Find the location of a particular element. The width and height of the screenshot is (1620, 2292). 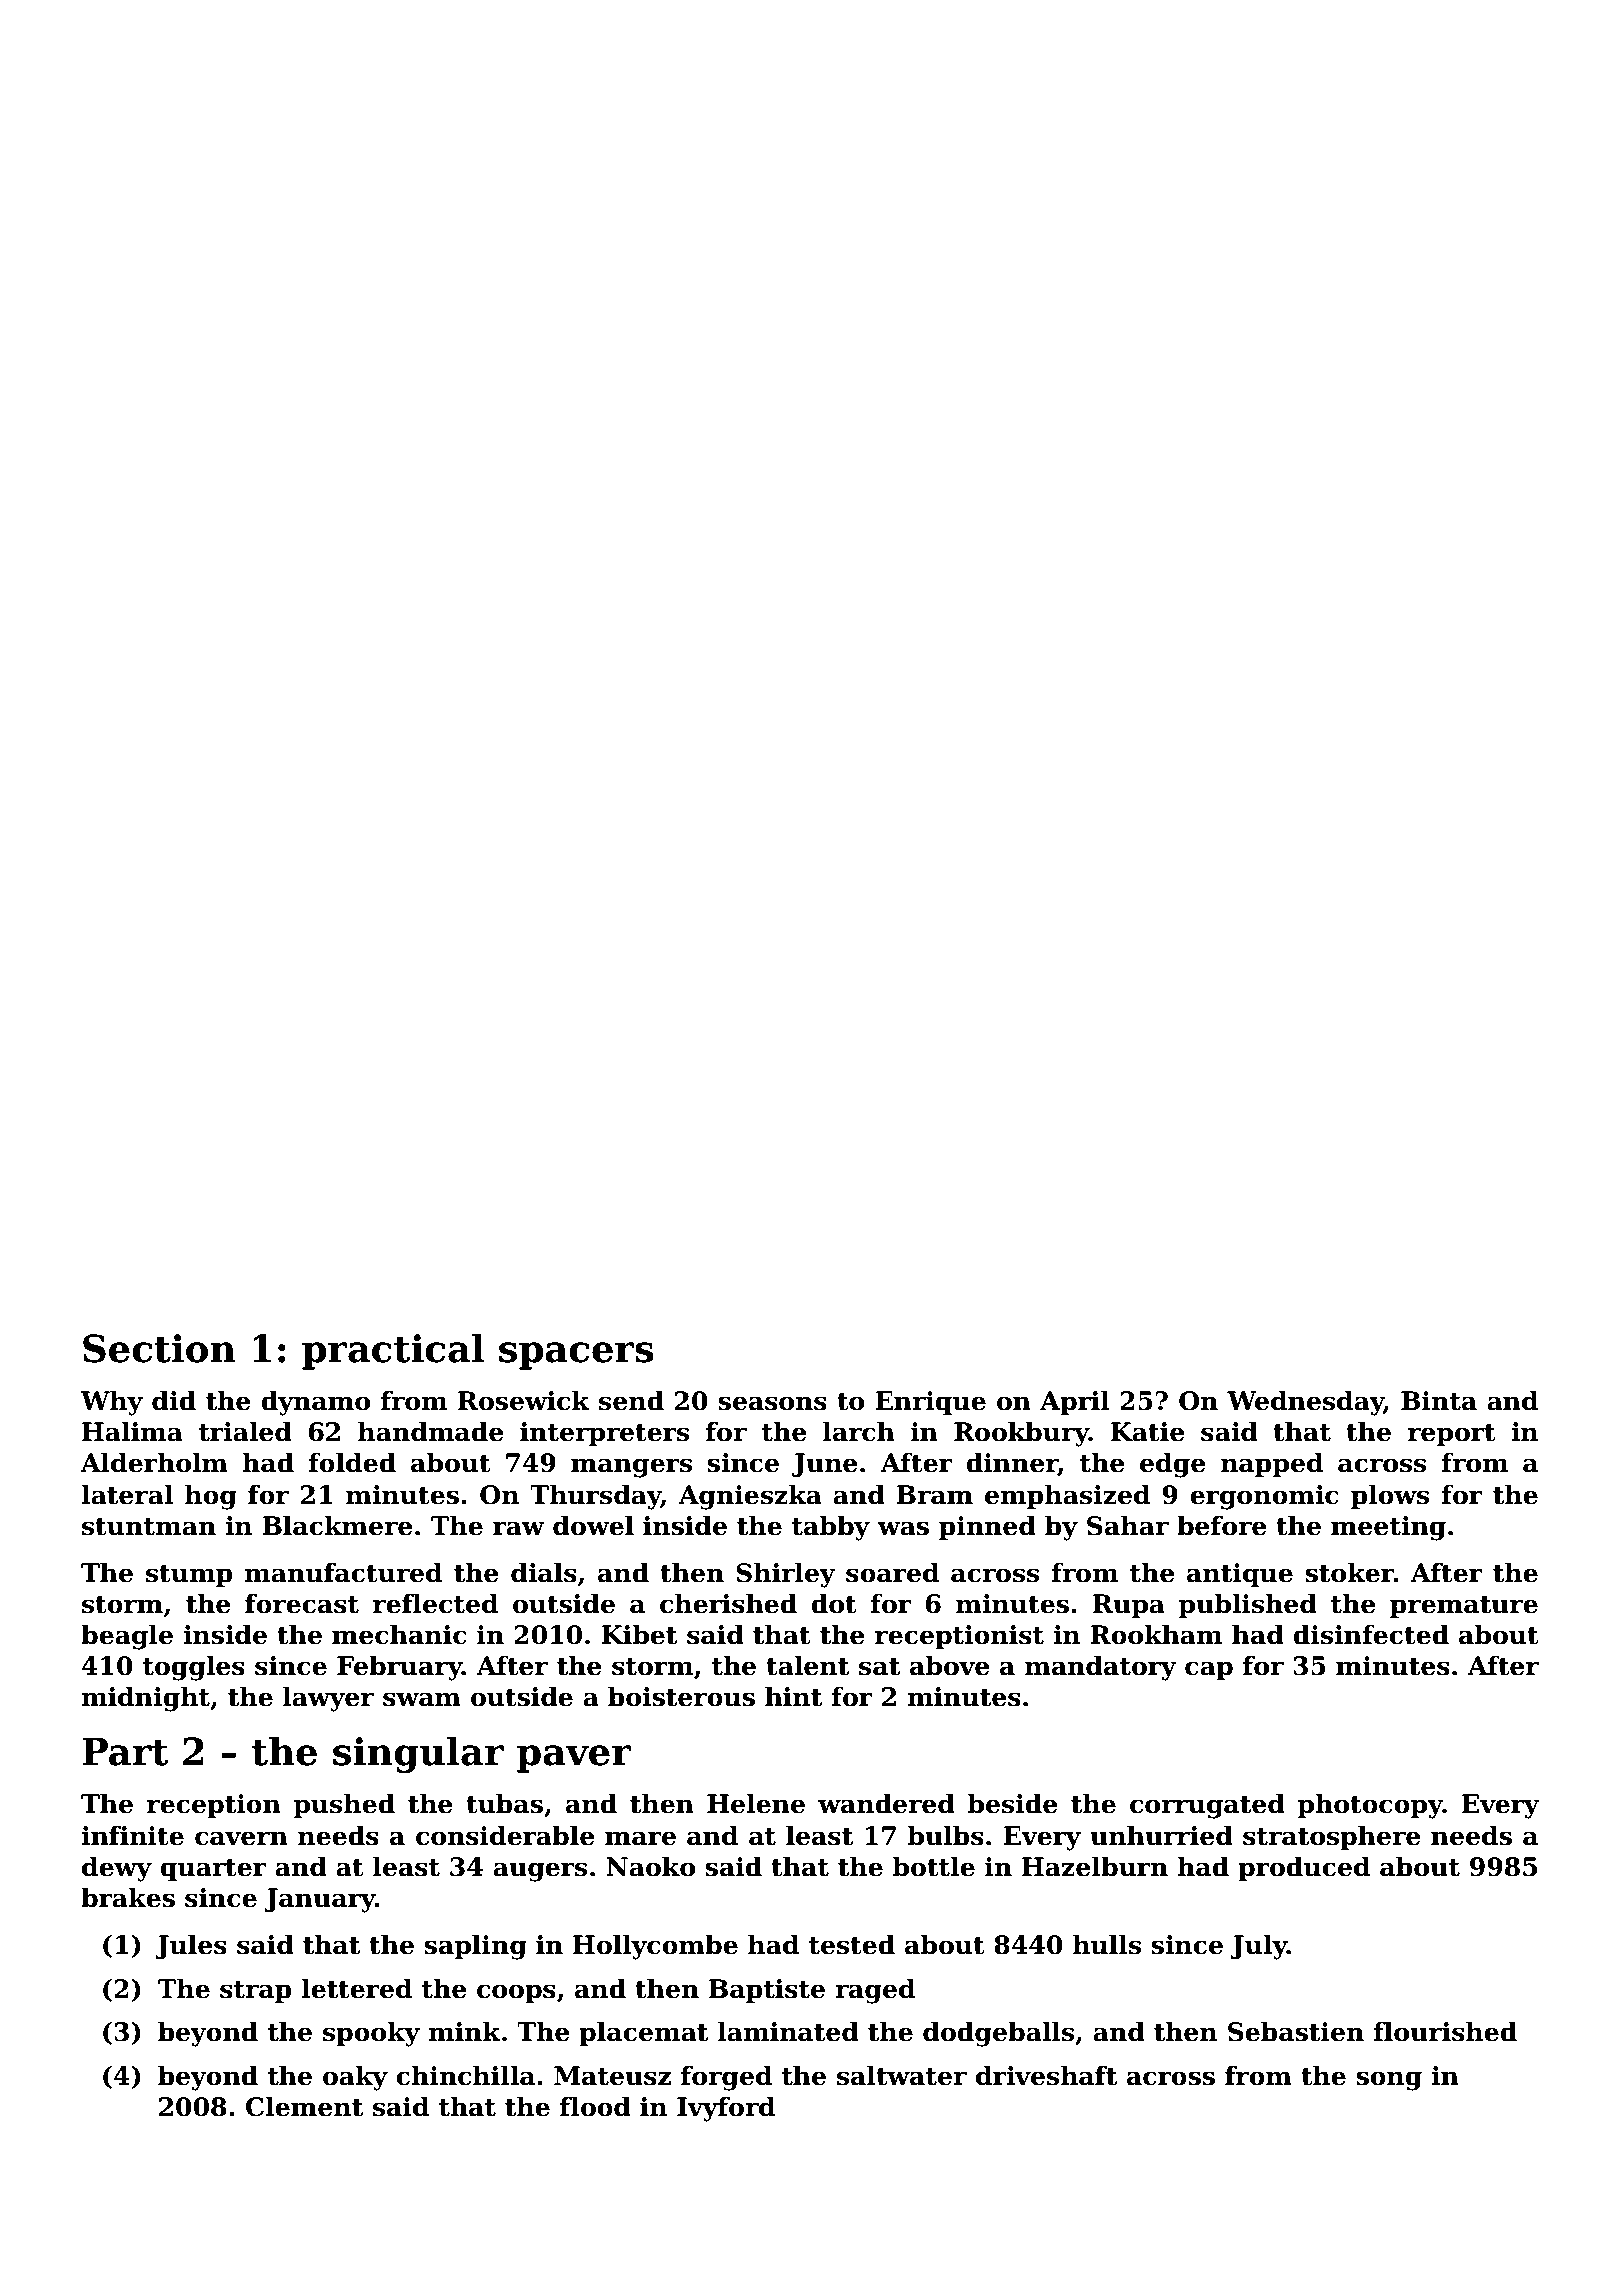

Binta is located at coordinates (1439, 1401).
